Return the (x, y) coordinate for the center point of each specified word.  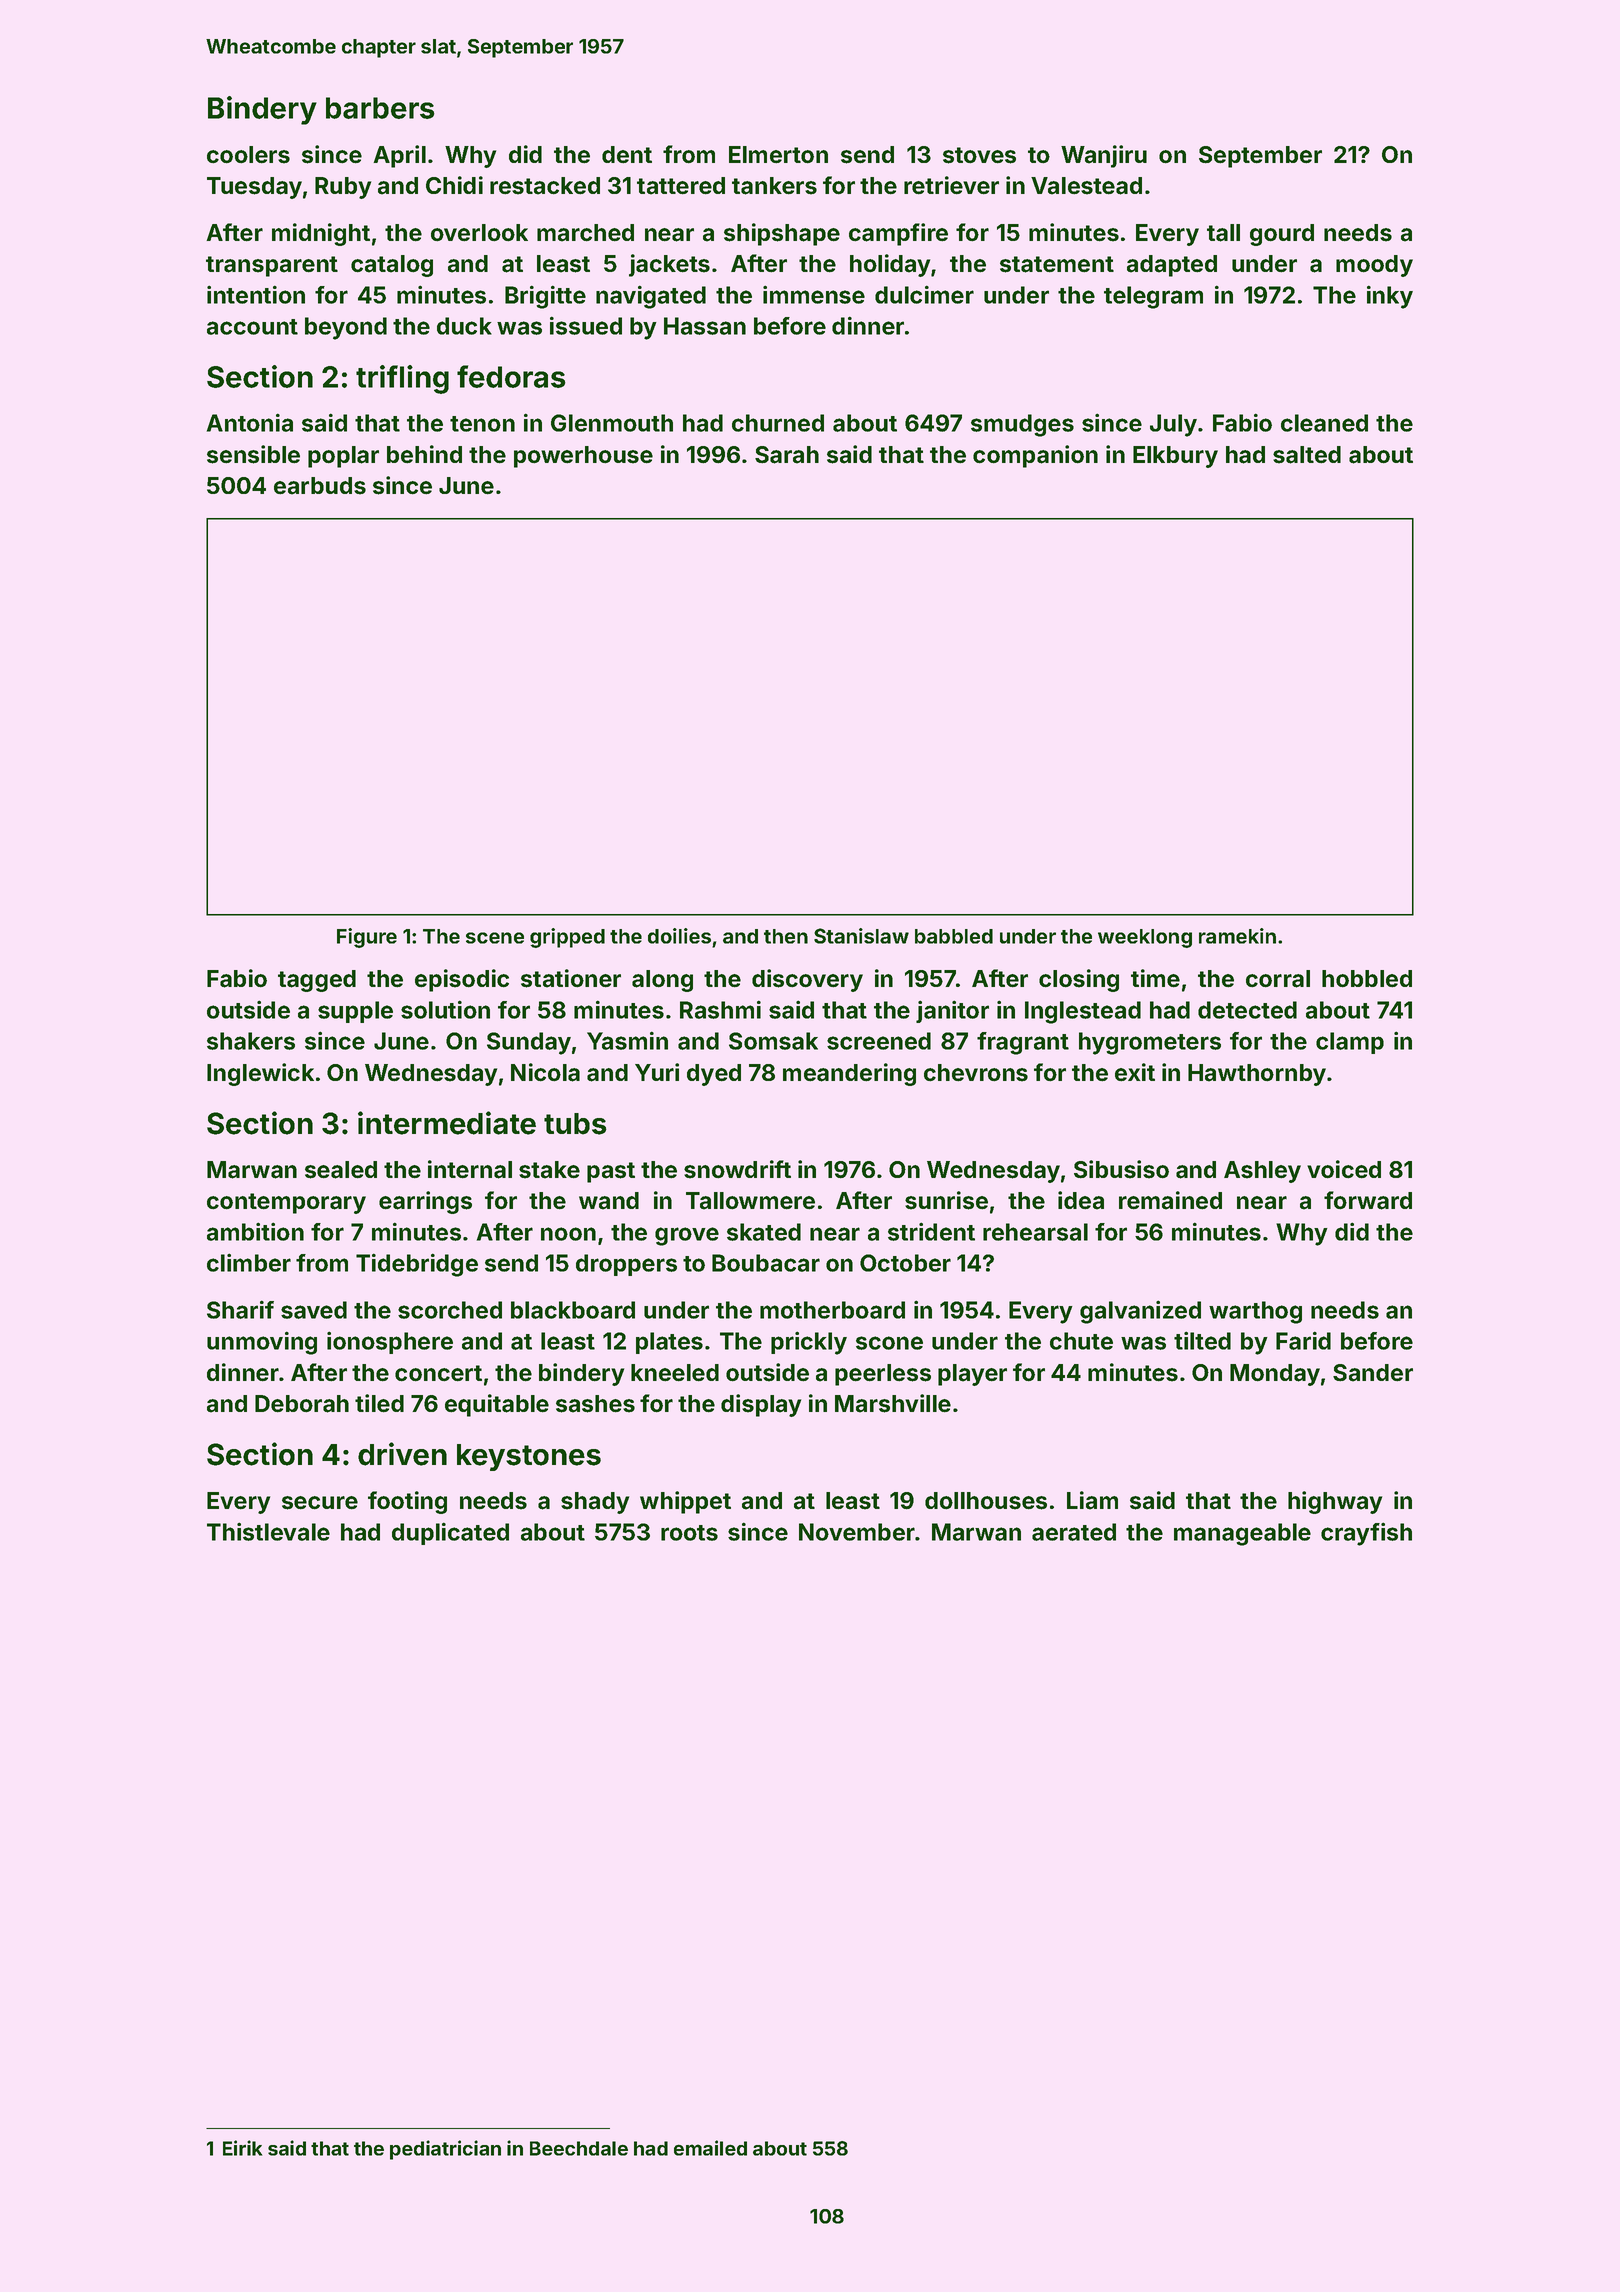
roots (689, 1533)
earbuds (320, 486)
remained (1170, 1200)
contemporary (286, 1203)
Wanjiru (1104, 156)
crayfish (1366, 1534)
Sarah (787, 455)
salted (1307, 455)
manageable (1242, 1534)
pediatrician (445, 2150)
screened (879, 1041)
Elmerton (778, 155)
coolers (248, 155)
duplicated (450, 1533)
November (857, 1532)
